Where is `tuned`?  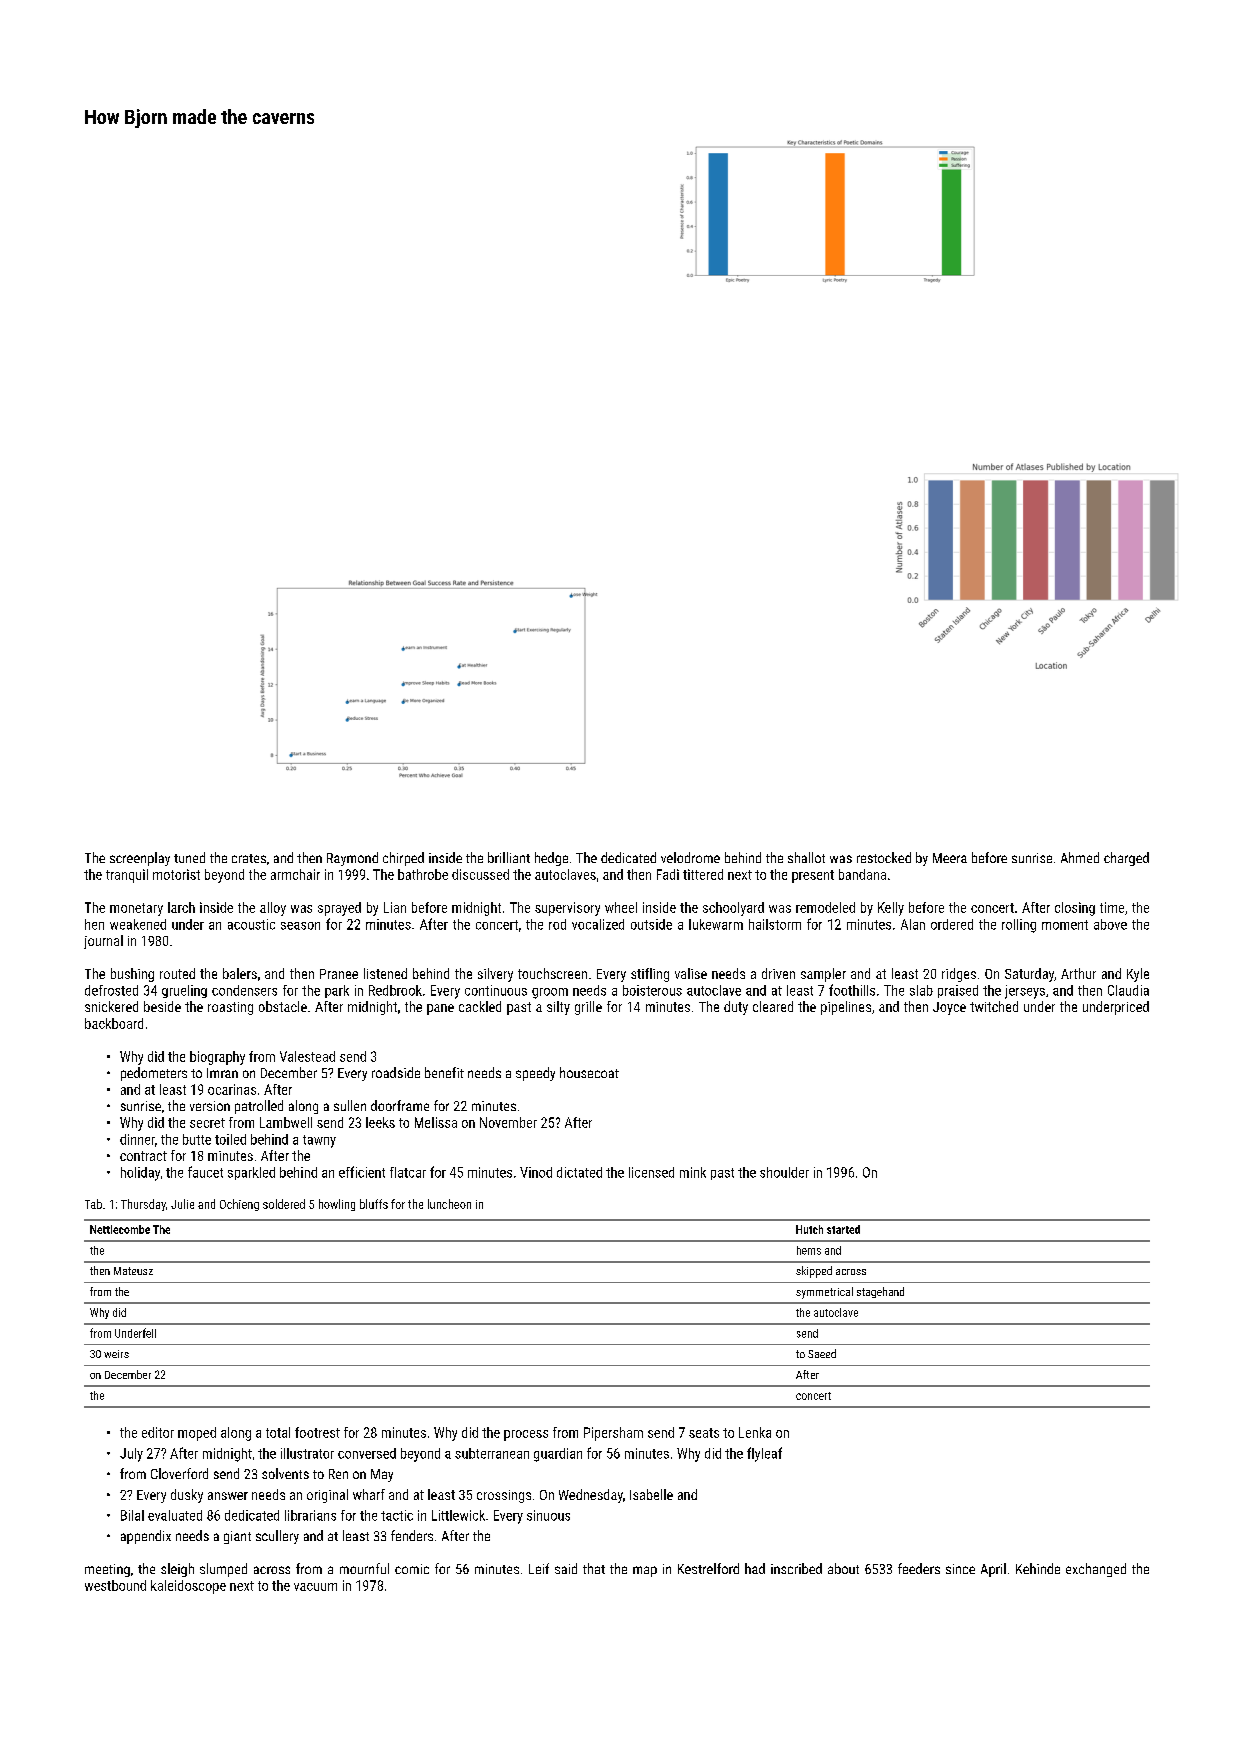 tuned is located at coordinates (189, 857).
